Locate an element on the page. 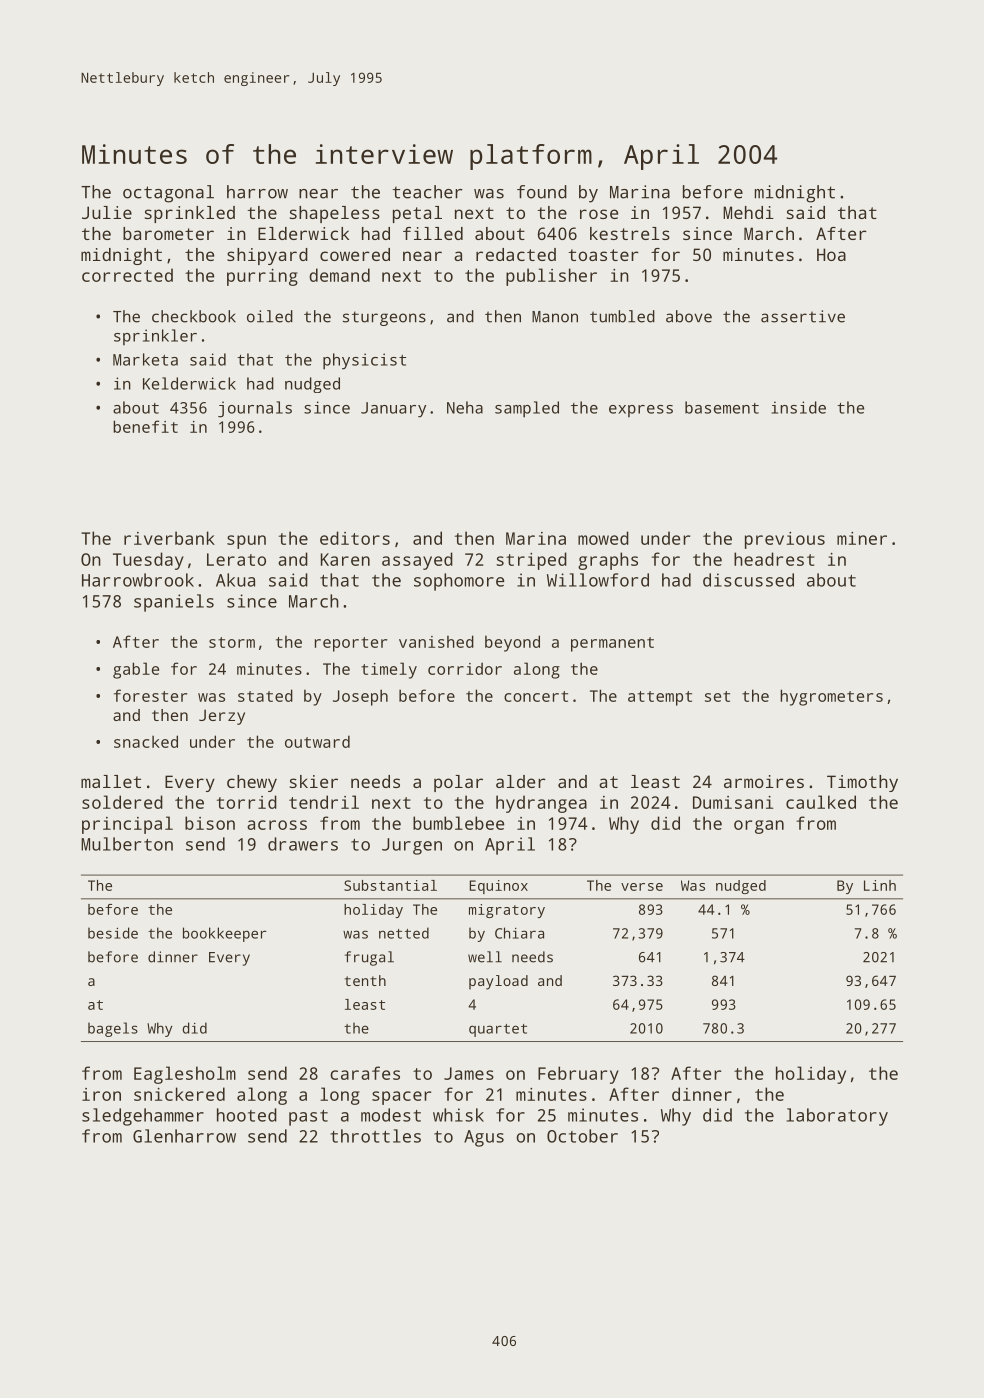 The width and height of the document is (984, 1398). oiled is located at coordinates (270, 316).
